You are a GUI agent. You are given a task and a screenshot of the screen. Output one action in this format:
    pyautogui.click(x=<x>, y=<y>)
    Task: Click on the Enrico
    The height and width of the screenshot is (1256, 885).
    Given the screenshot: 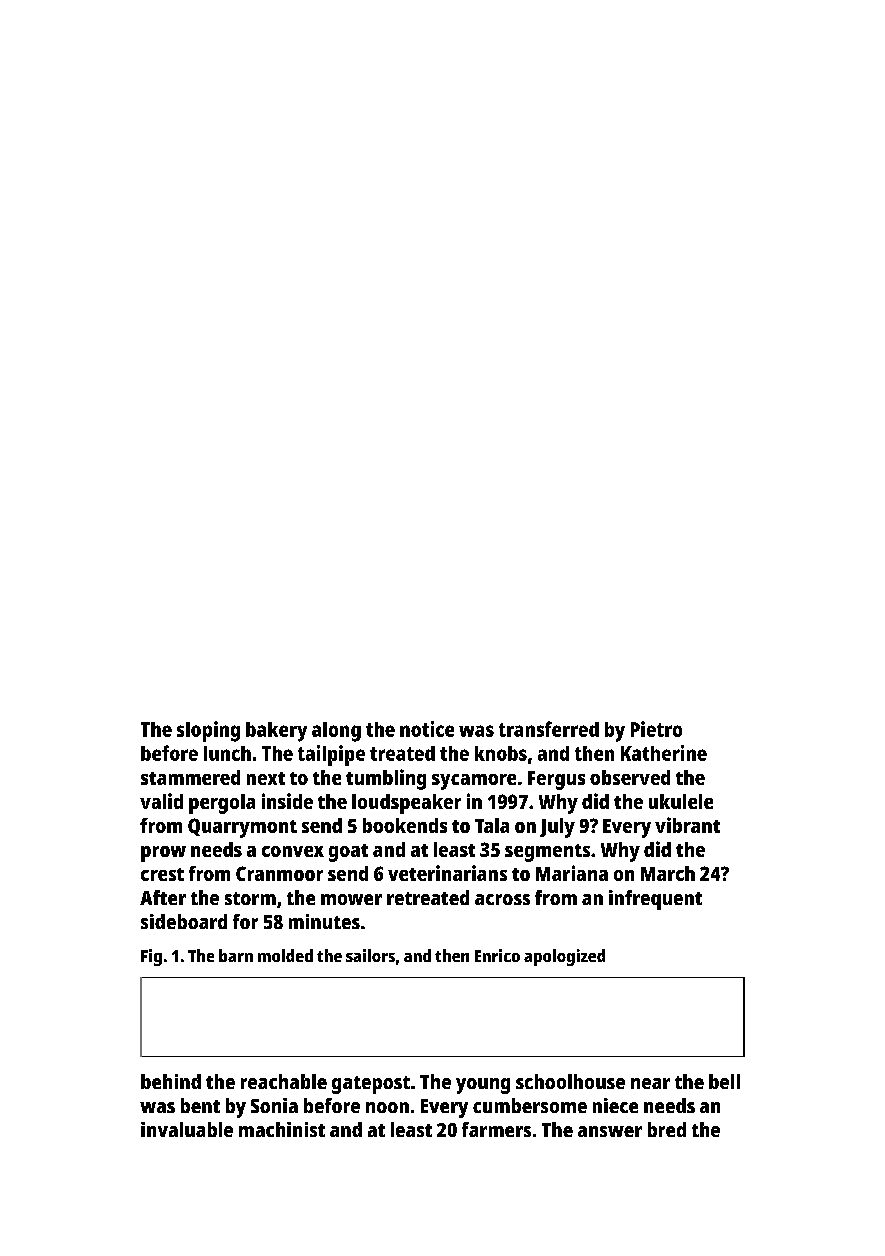 What is the action you would take?
    pyautogui.click(x=497, y=955)
